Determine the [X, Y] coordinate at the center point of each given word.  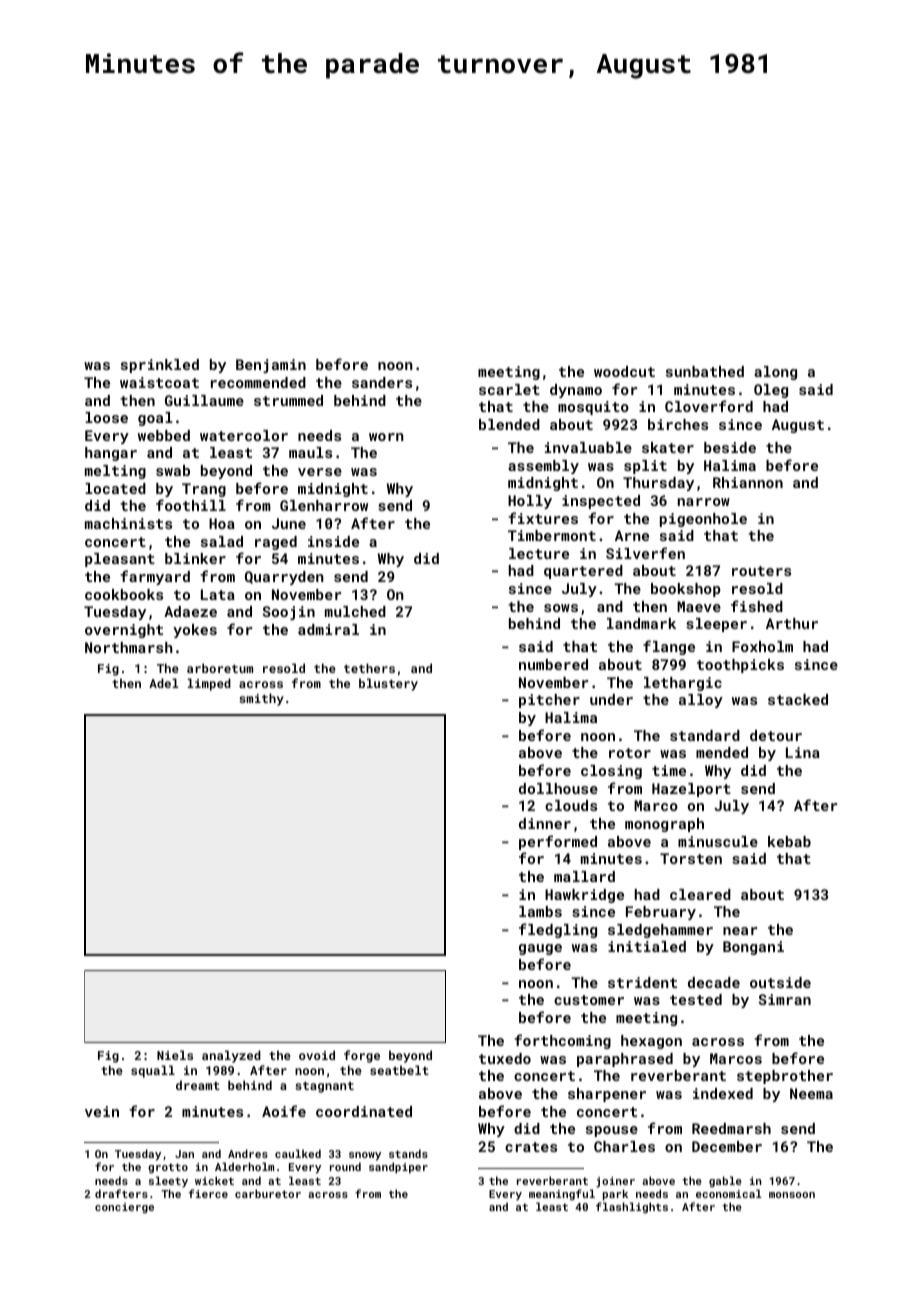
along [775, 373]
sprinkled [160, 366]
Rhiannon [748, 482]
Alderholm [244, 1166]
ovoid [317, 1055]
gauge [540, 949]
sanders [382, 382]
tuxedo [505, 1058]
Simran [785, 999]
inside [333, 541]
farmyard [155, 577]
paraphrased [625, 1060]
